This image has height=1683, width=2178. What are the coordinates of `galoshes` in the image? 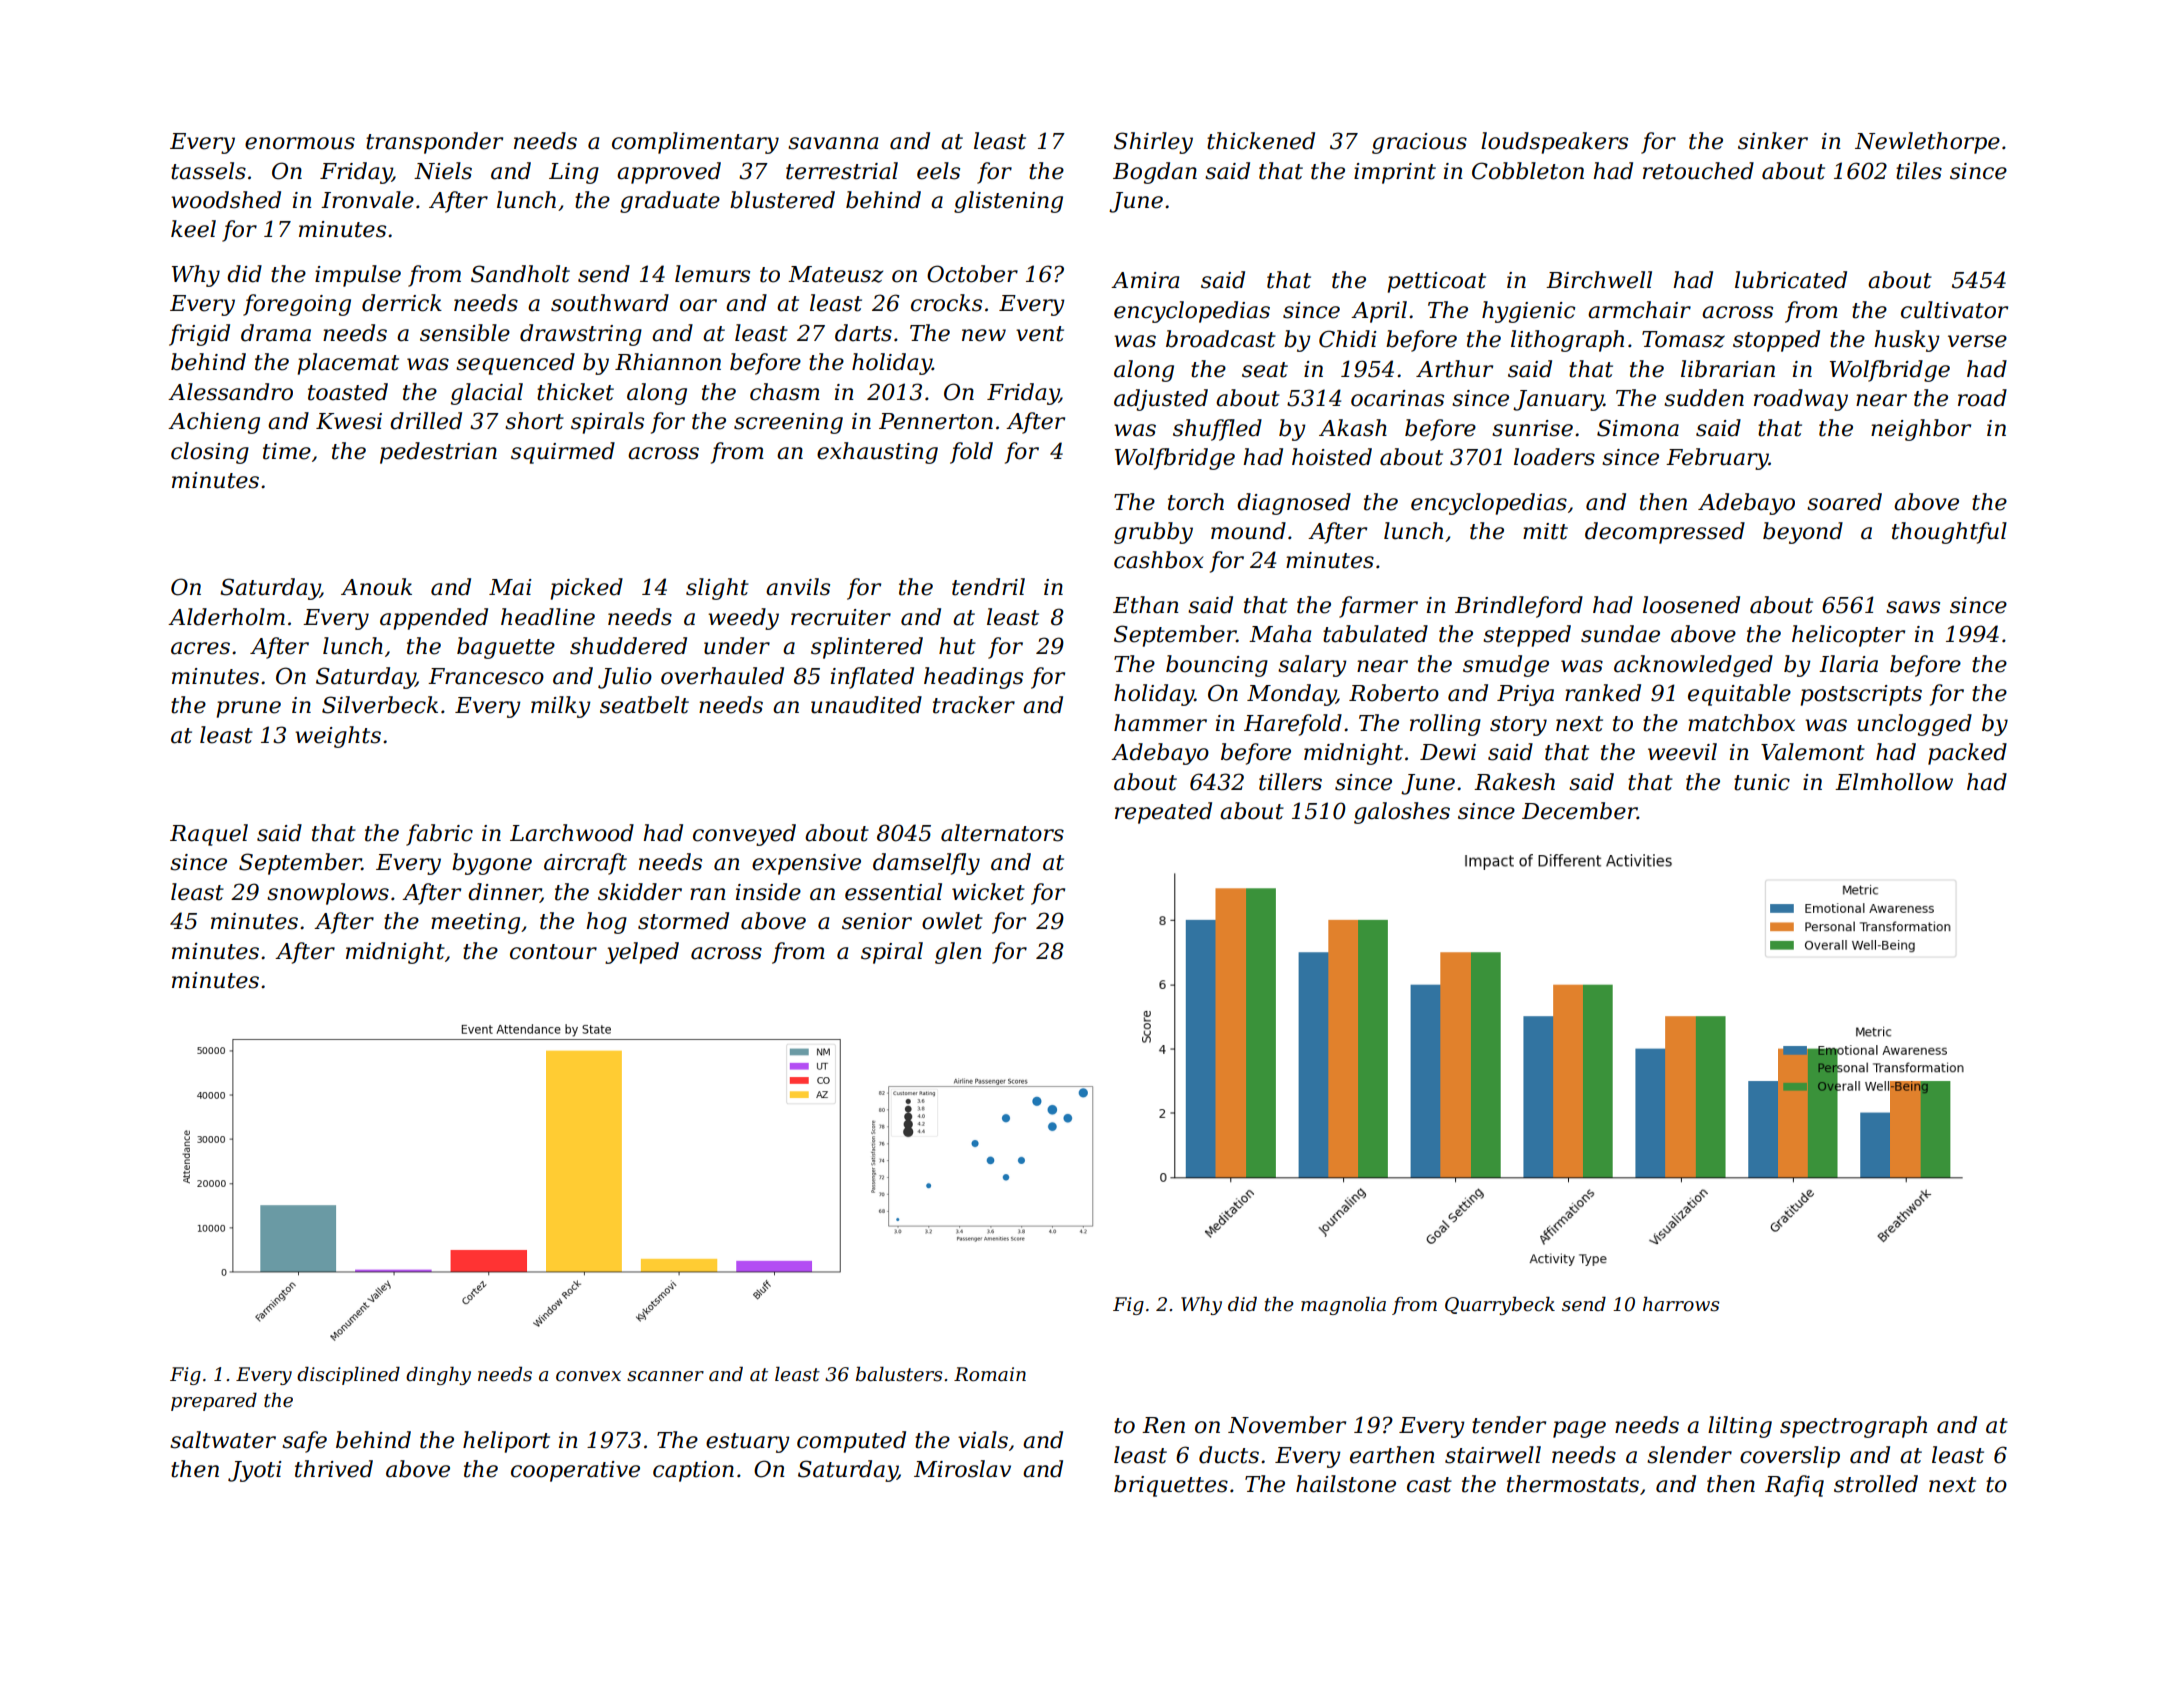 It's located at (1402, 813).
